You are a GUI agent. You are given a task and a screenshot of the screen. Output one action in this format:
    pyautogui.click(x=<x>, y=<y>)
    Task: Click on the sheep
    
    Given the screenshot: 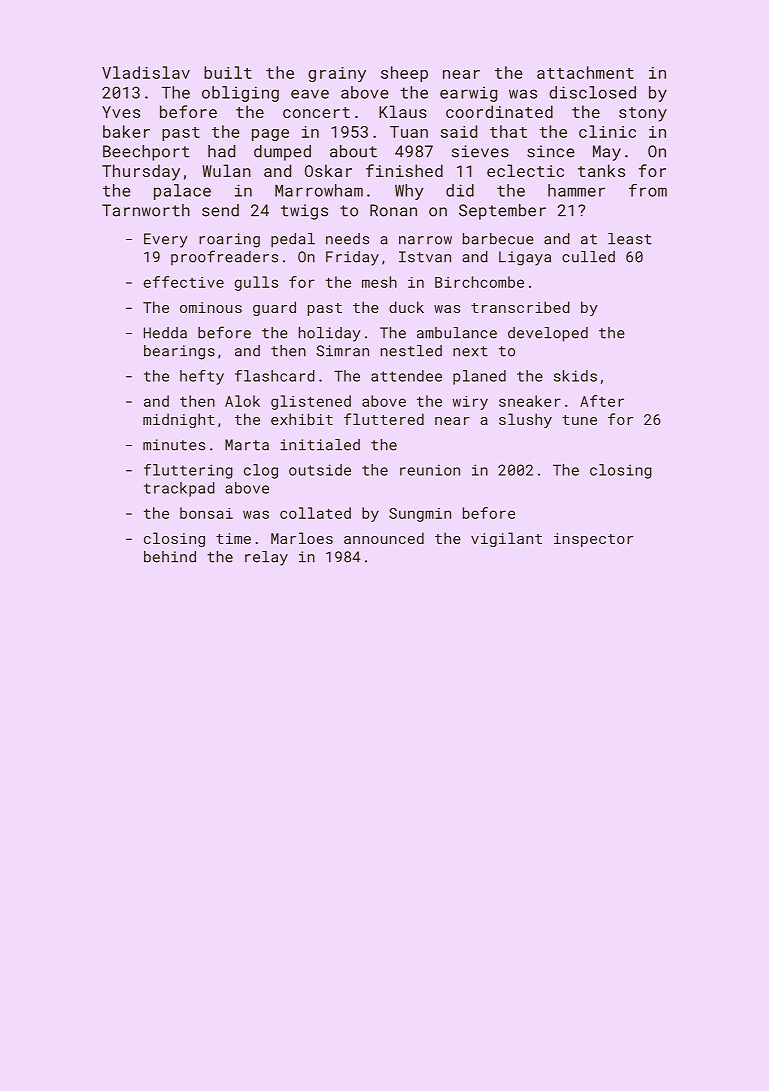 What is the action you would take?
    pyautogui.click(x=404, y=74)
